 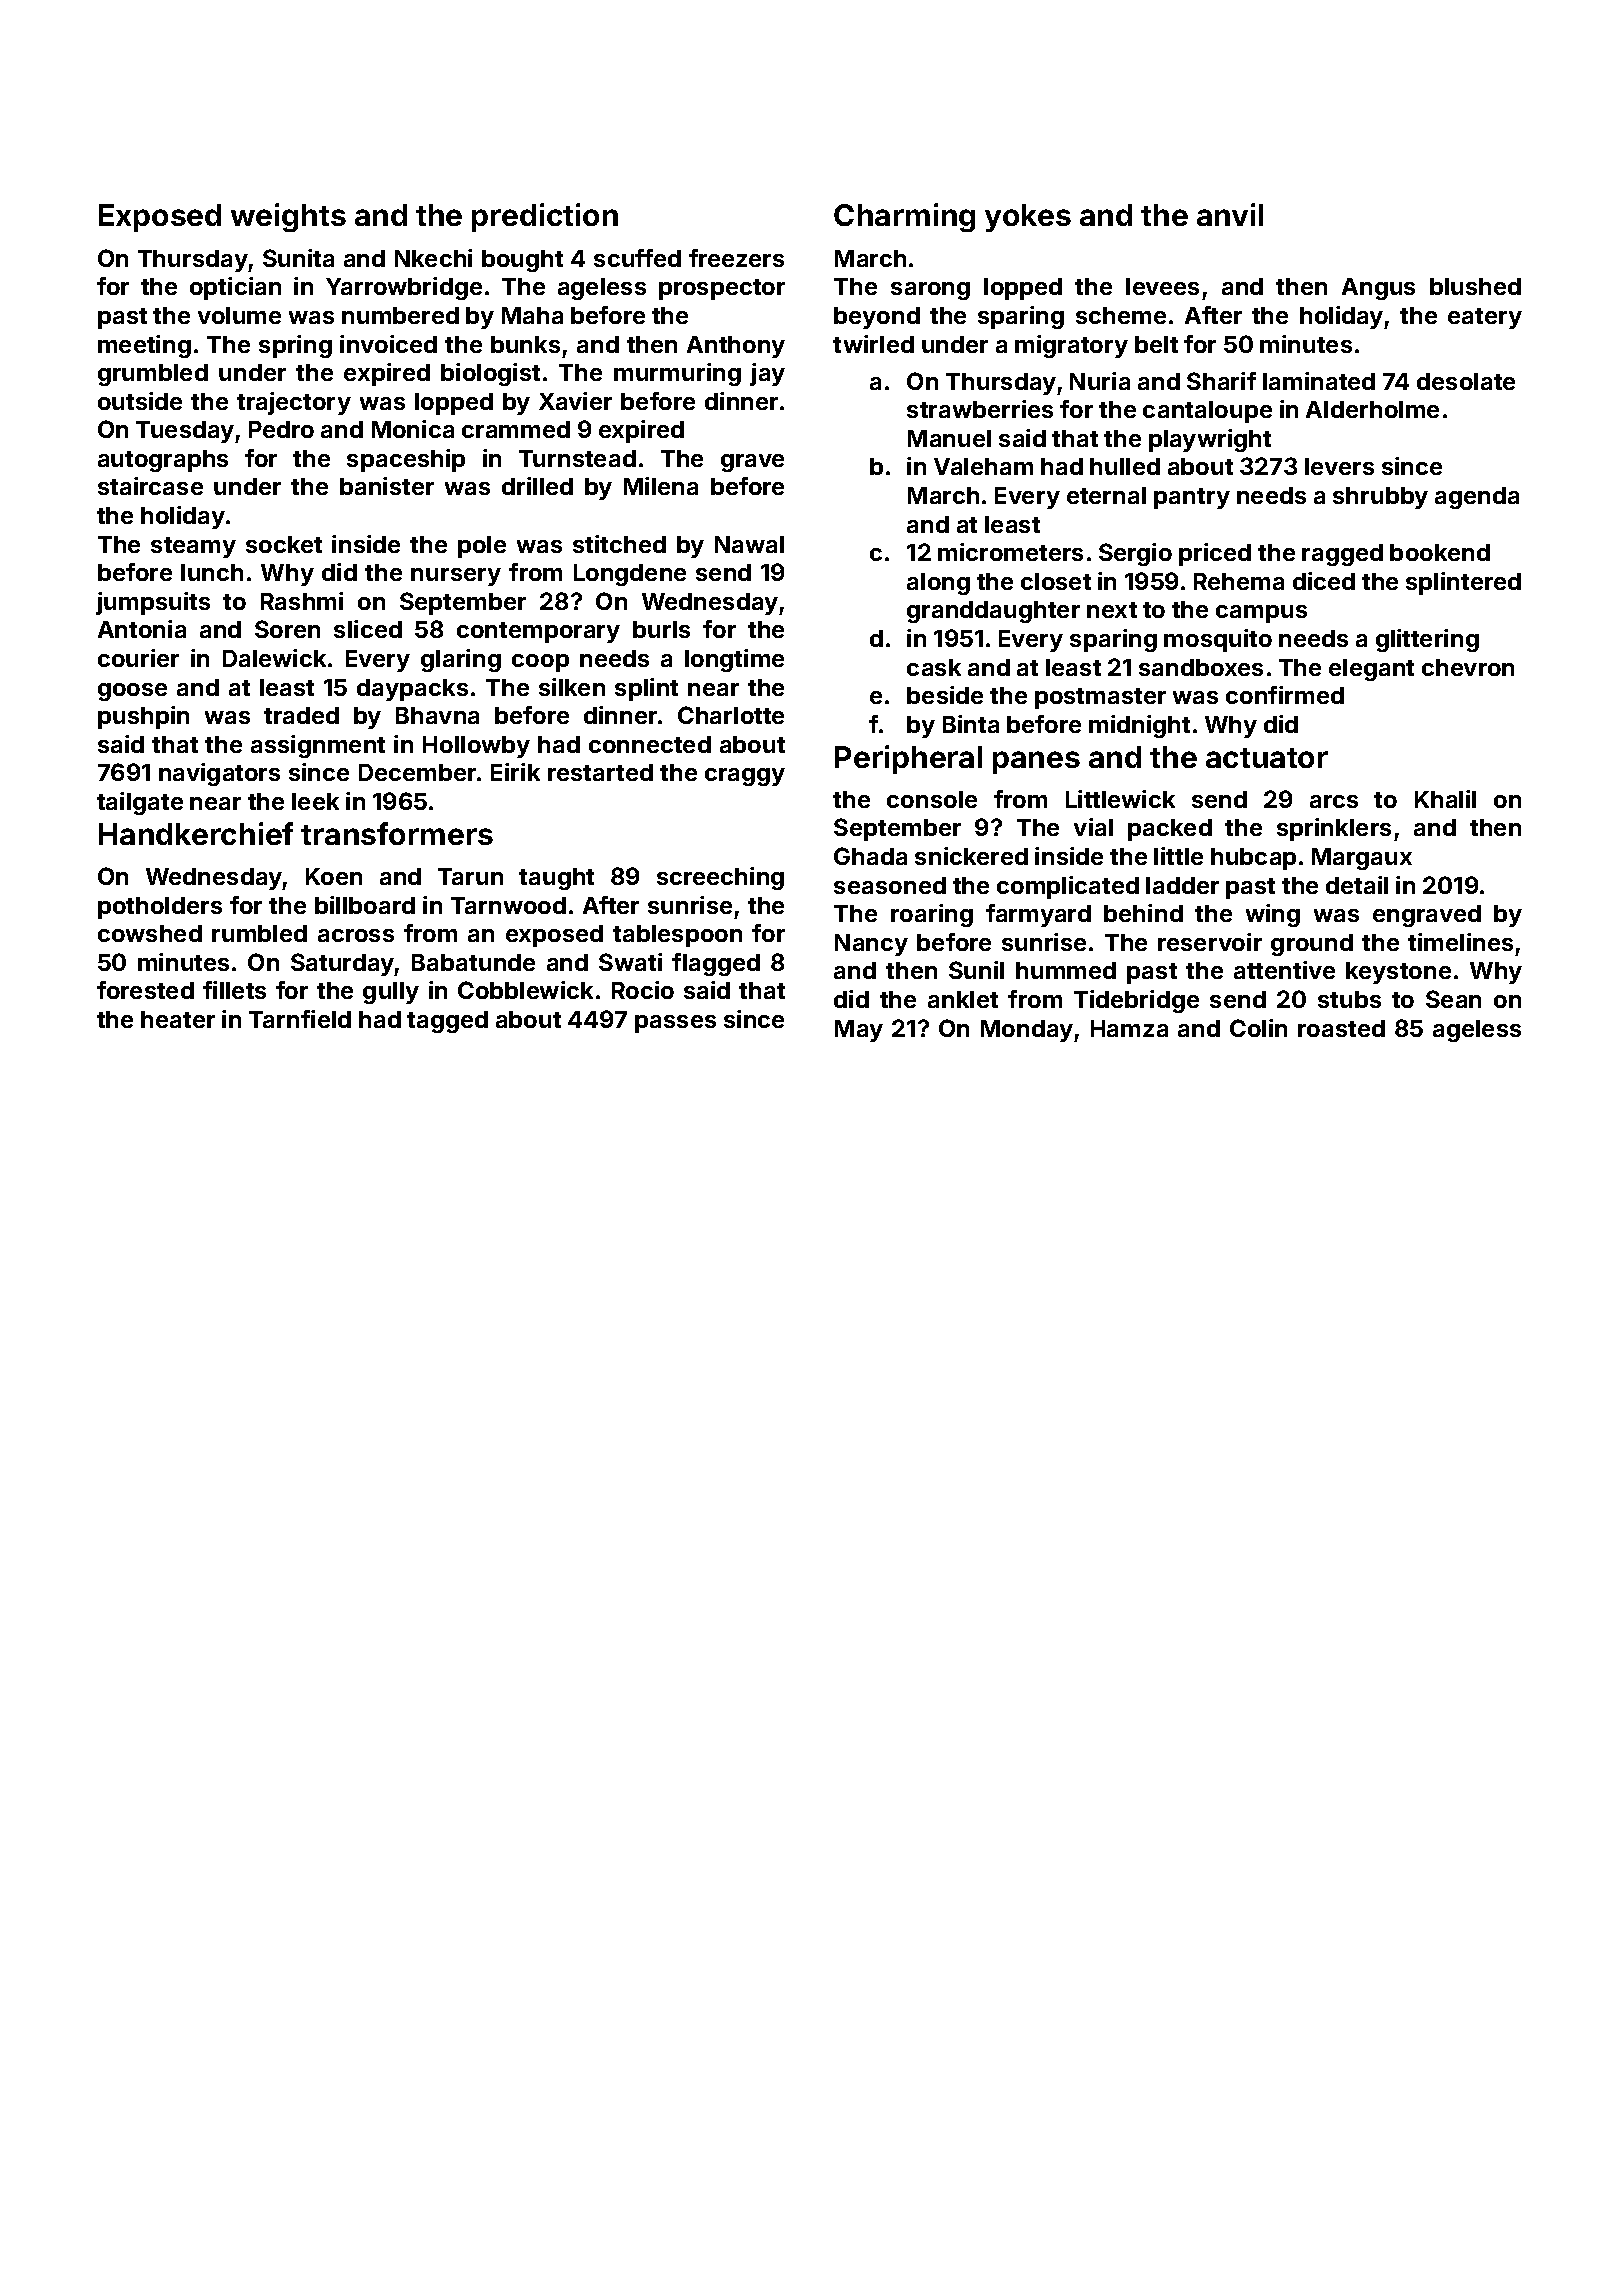 I want to click on prediction, so click(x=545, y=217).
